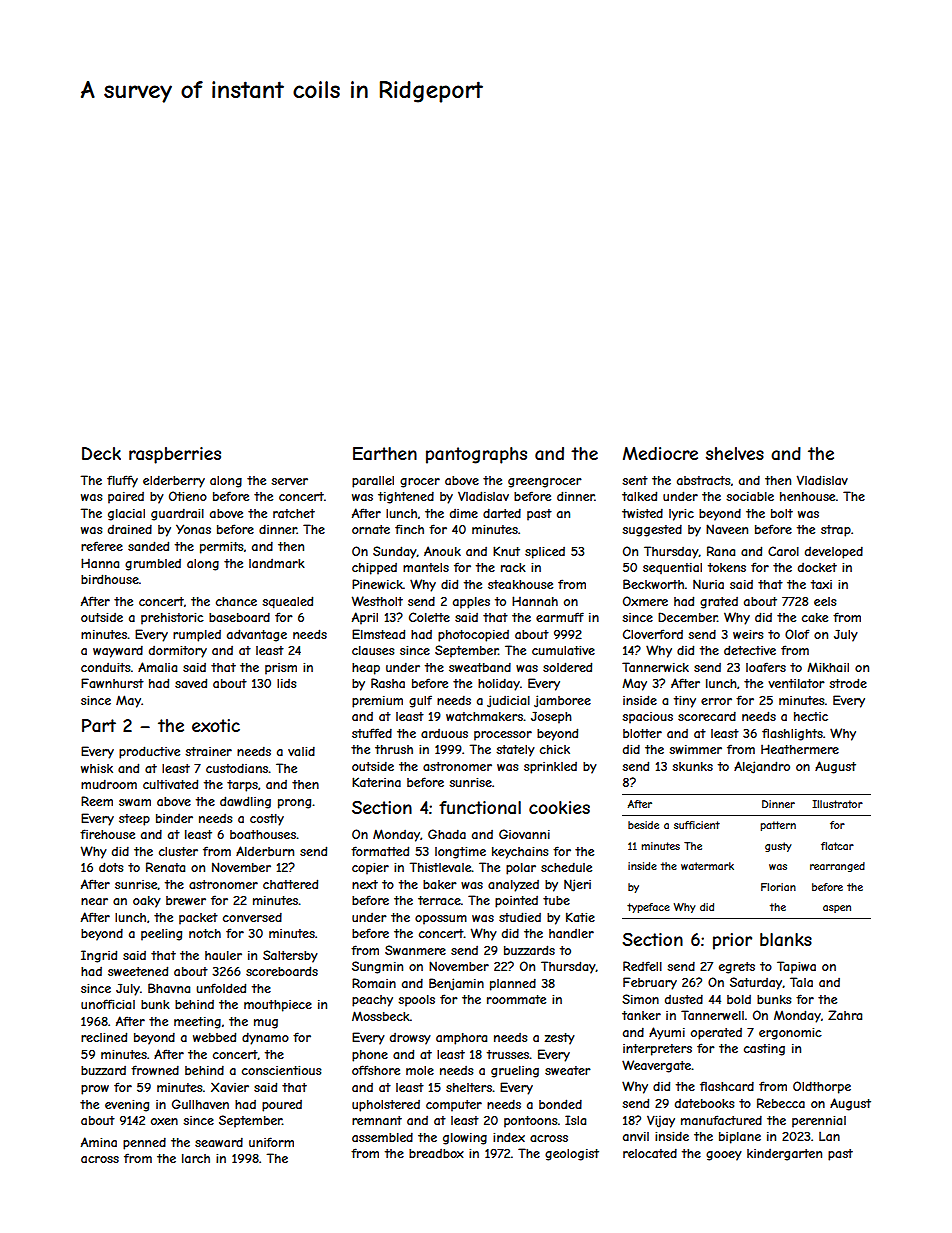 The width and height of the screenshot is (952, 1233). Describe the element at coordinates (169, 988) in the screenshot. I see `Bhavna` at that location.
